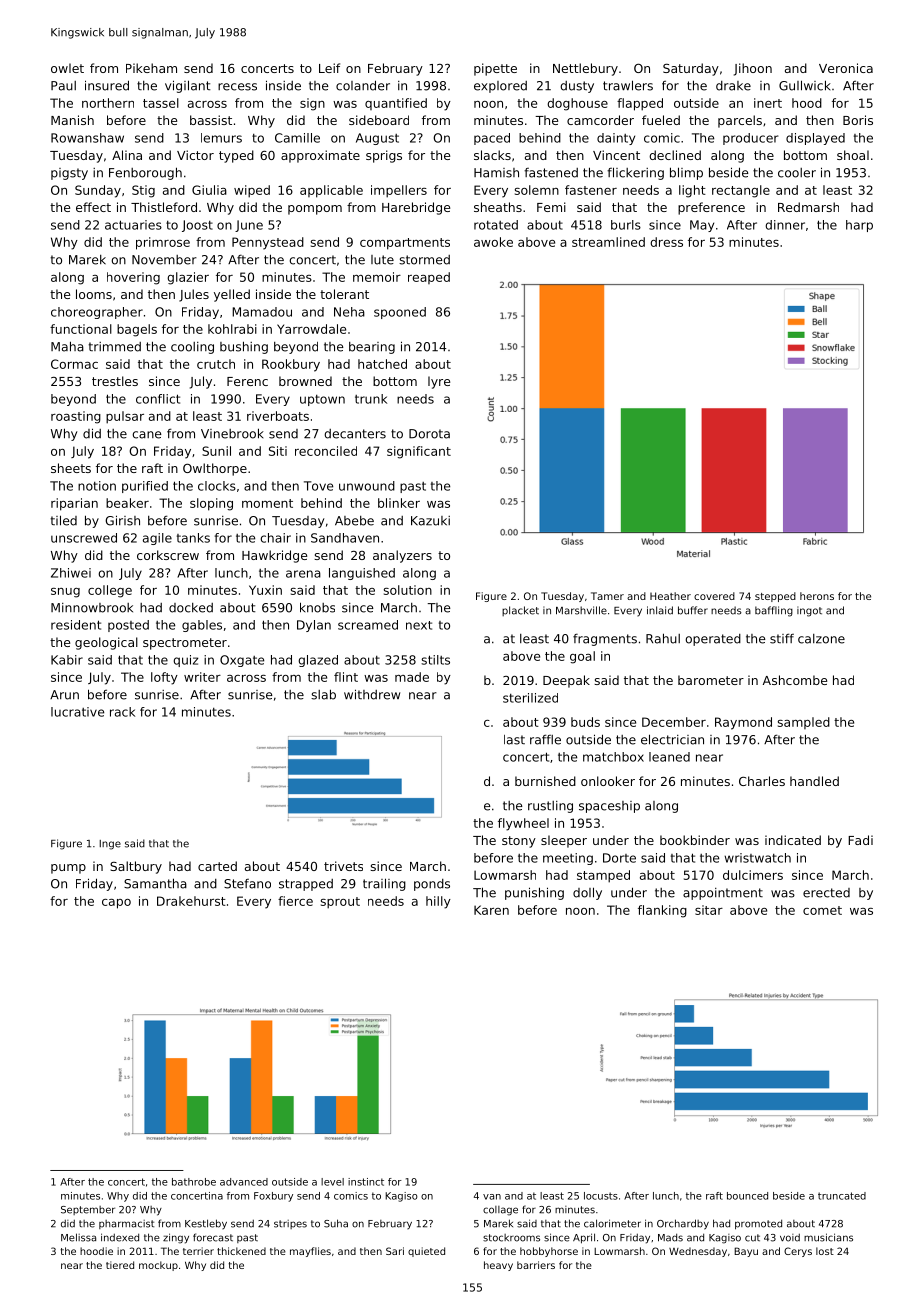  Describe the element at coordinates (439, 382) in the screenshot. I see `lyre` at that location.
